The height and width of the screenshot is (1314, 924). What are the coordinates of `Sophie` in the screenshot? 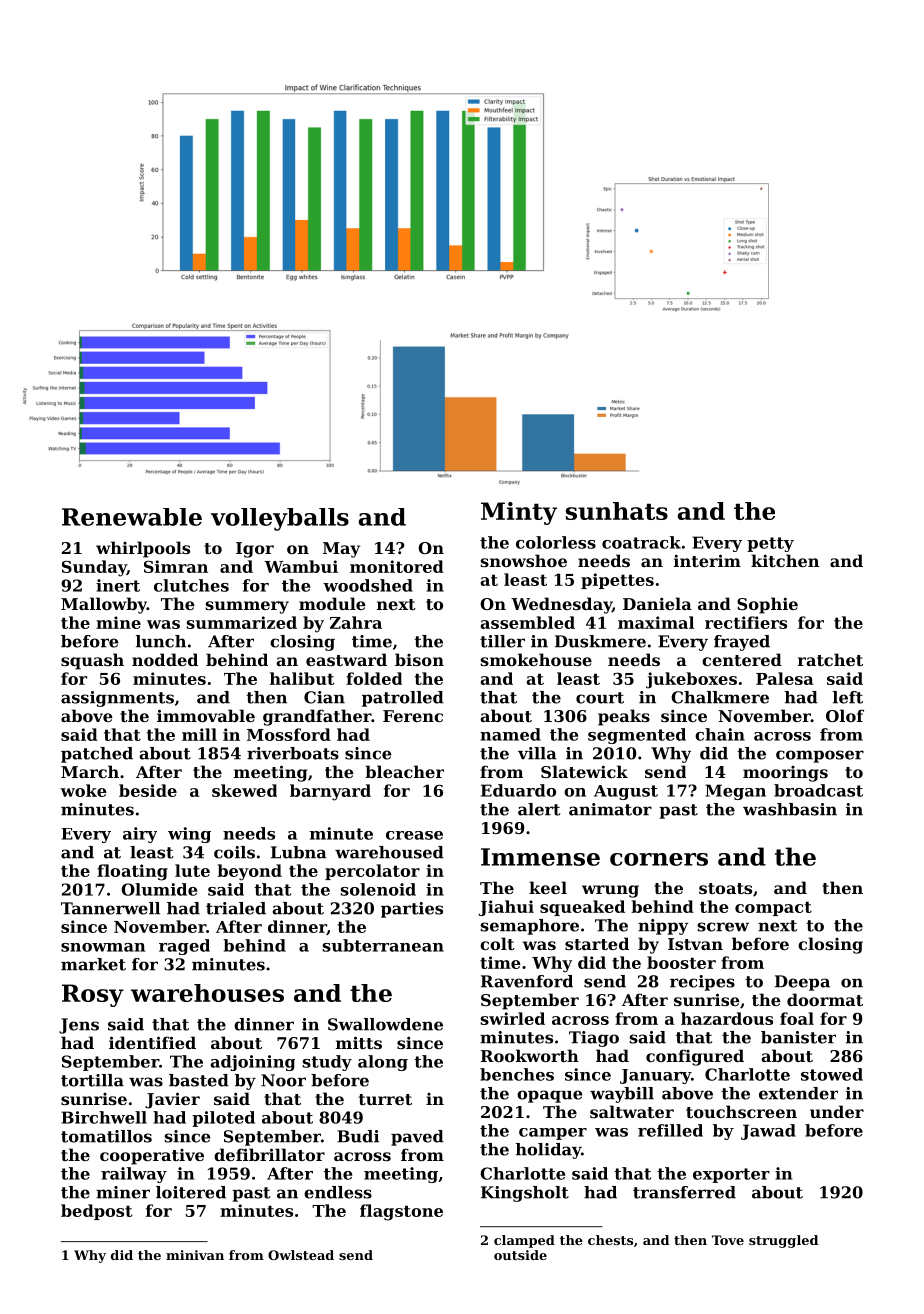 It's located at (767, 605).
